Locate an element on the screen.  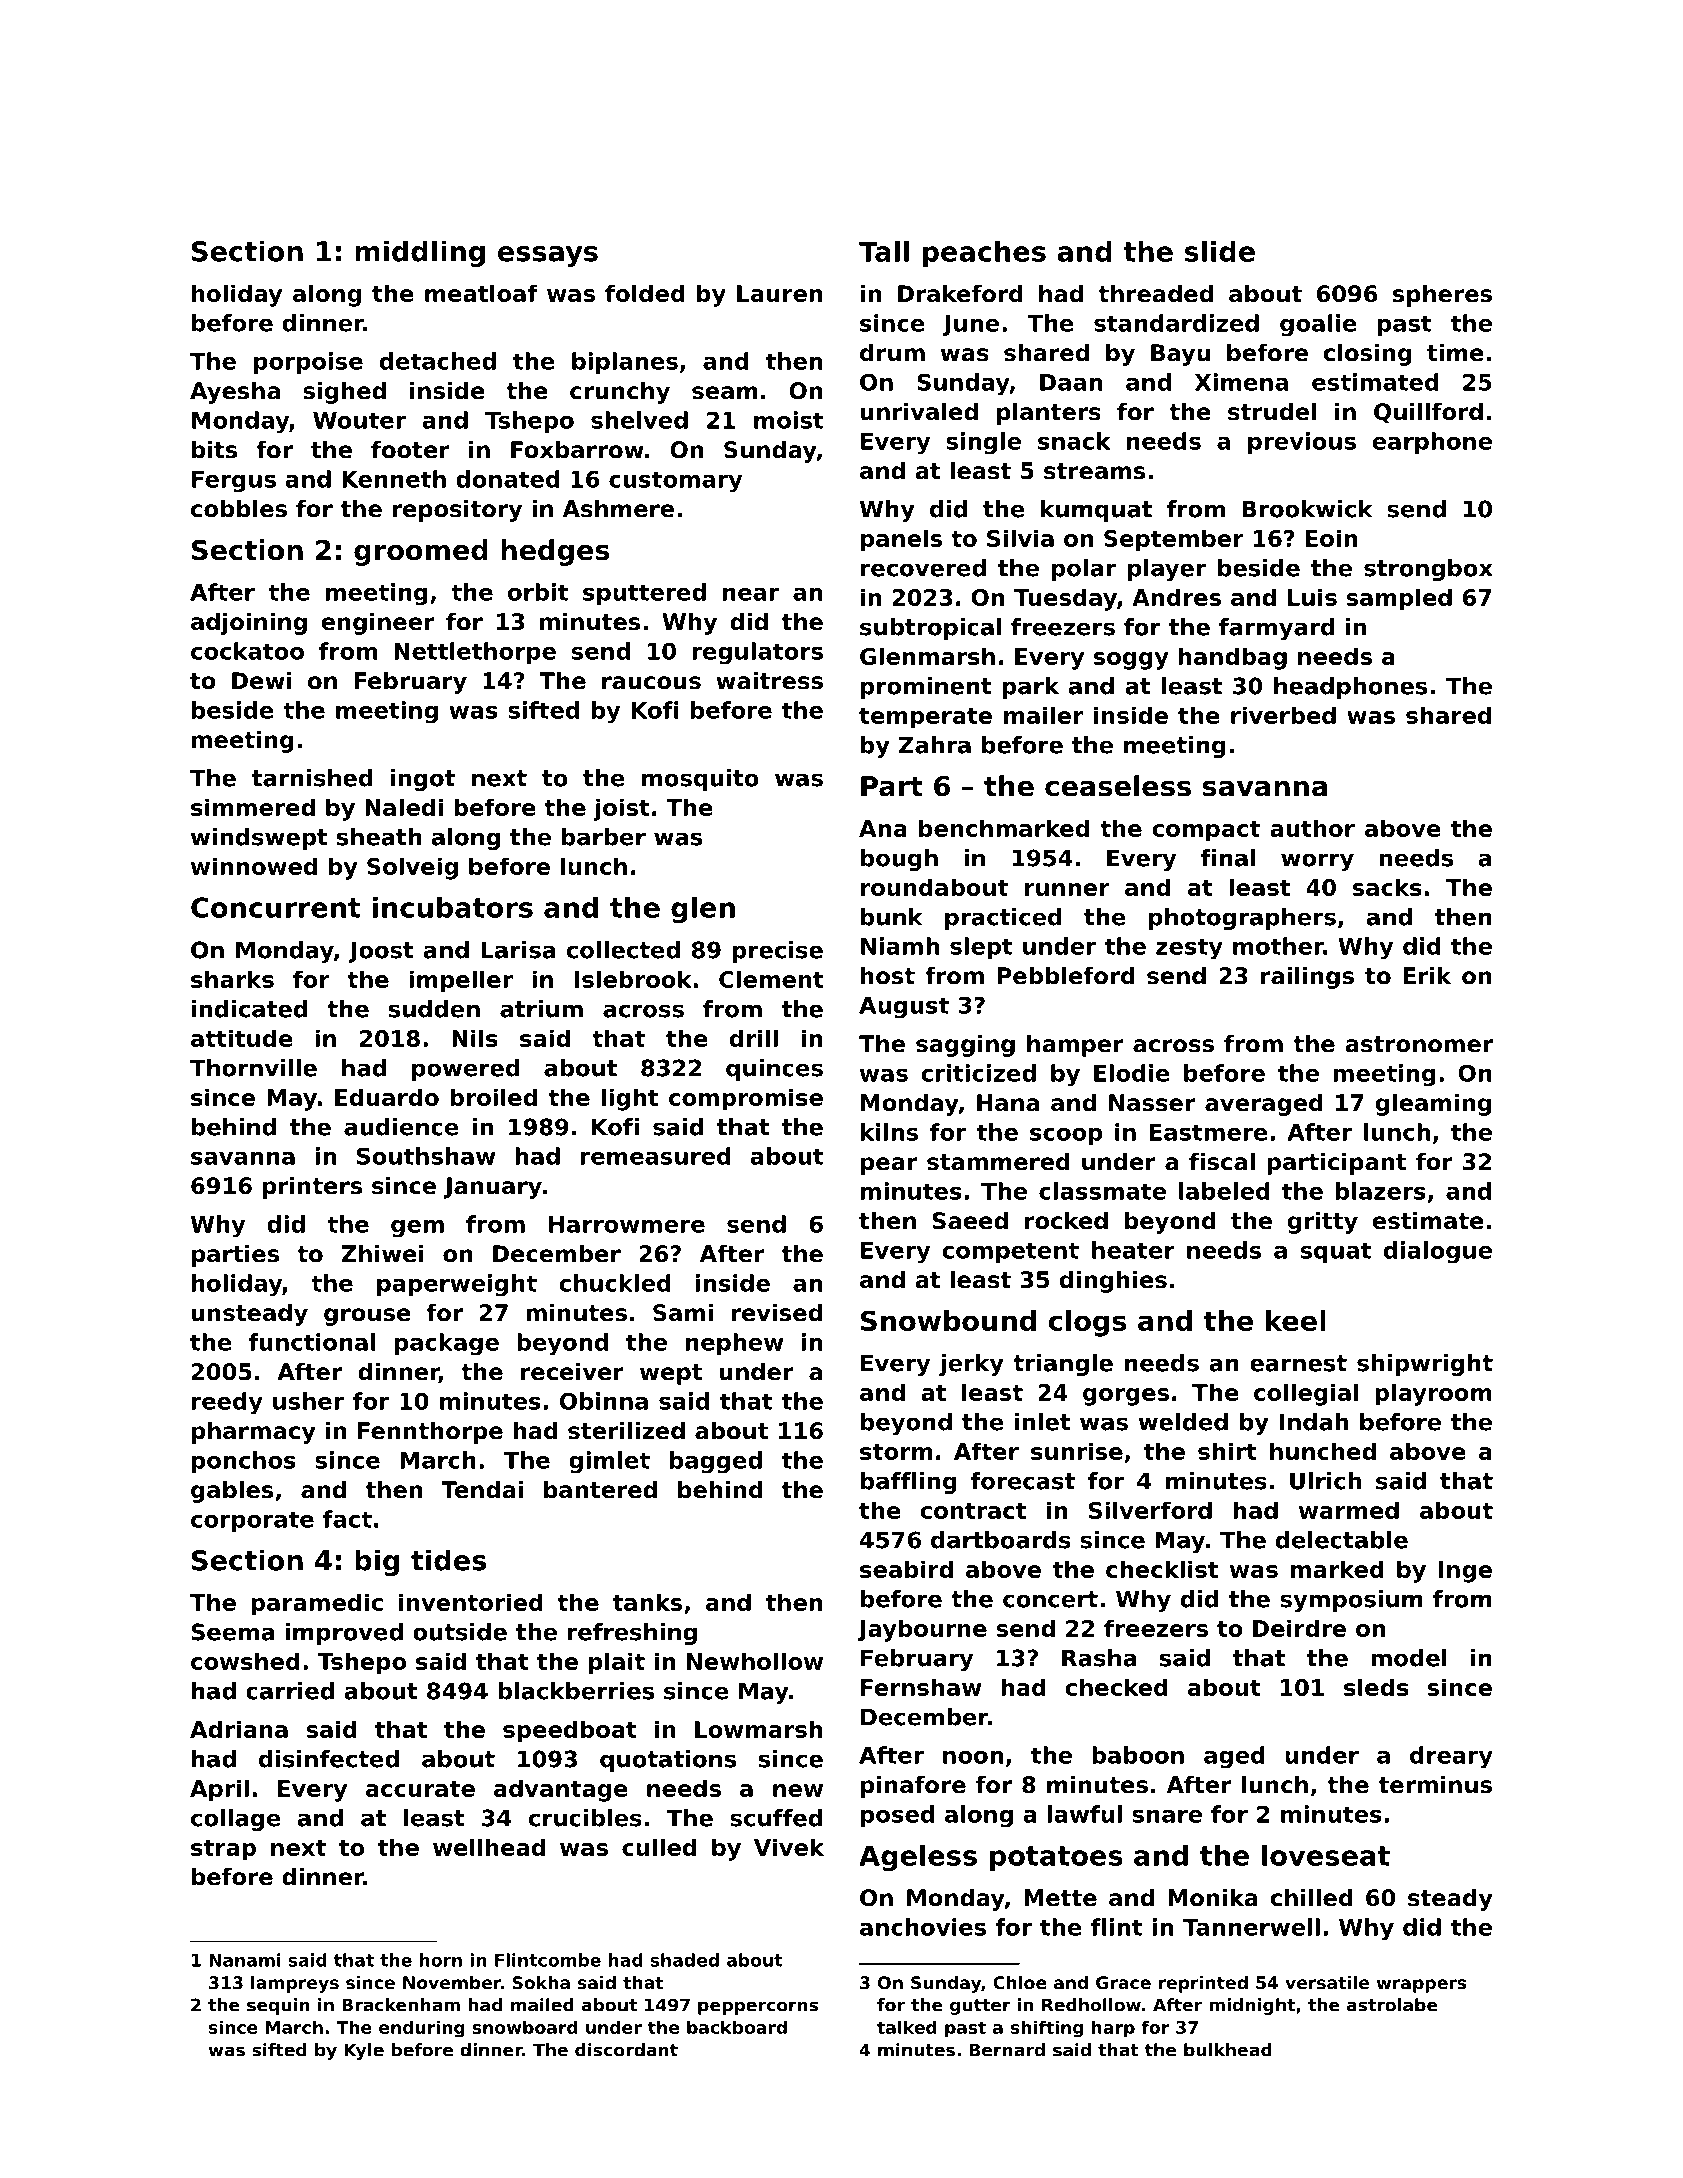
outside is located at coordinates (460, 1632).
